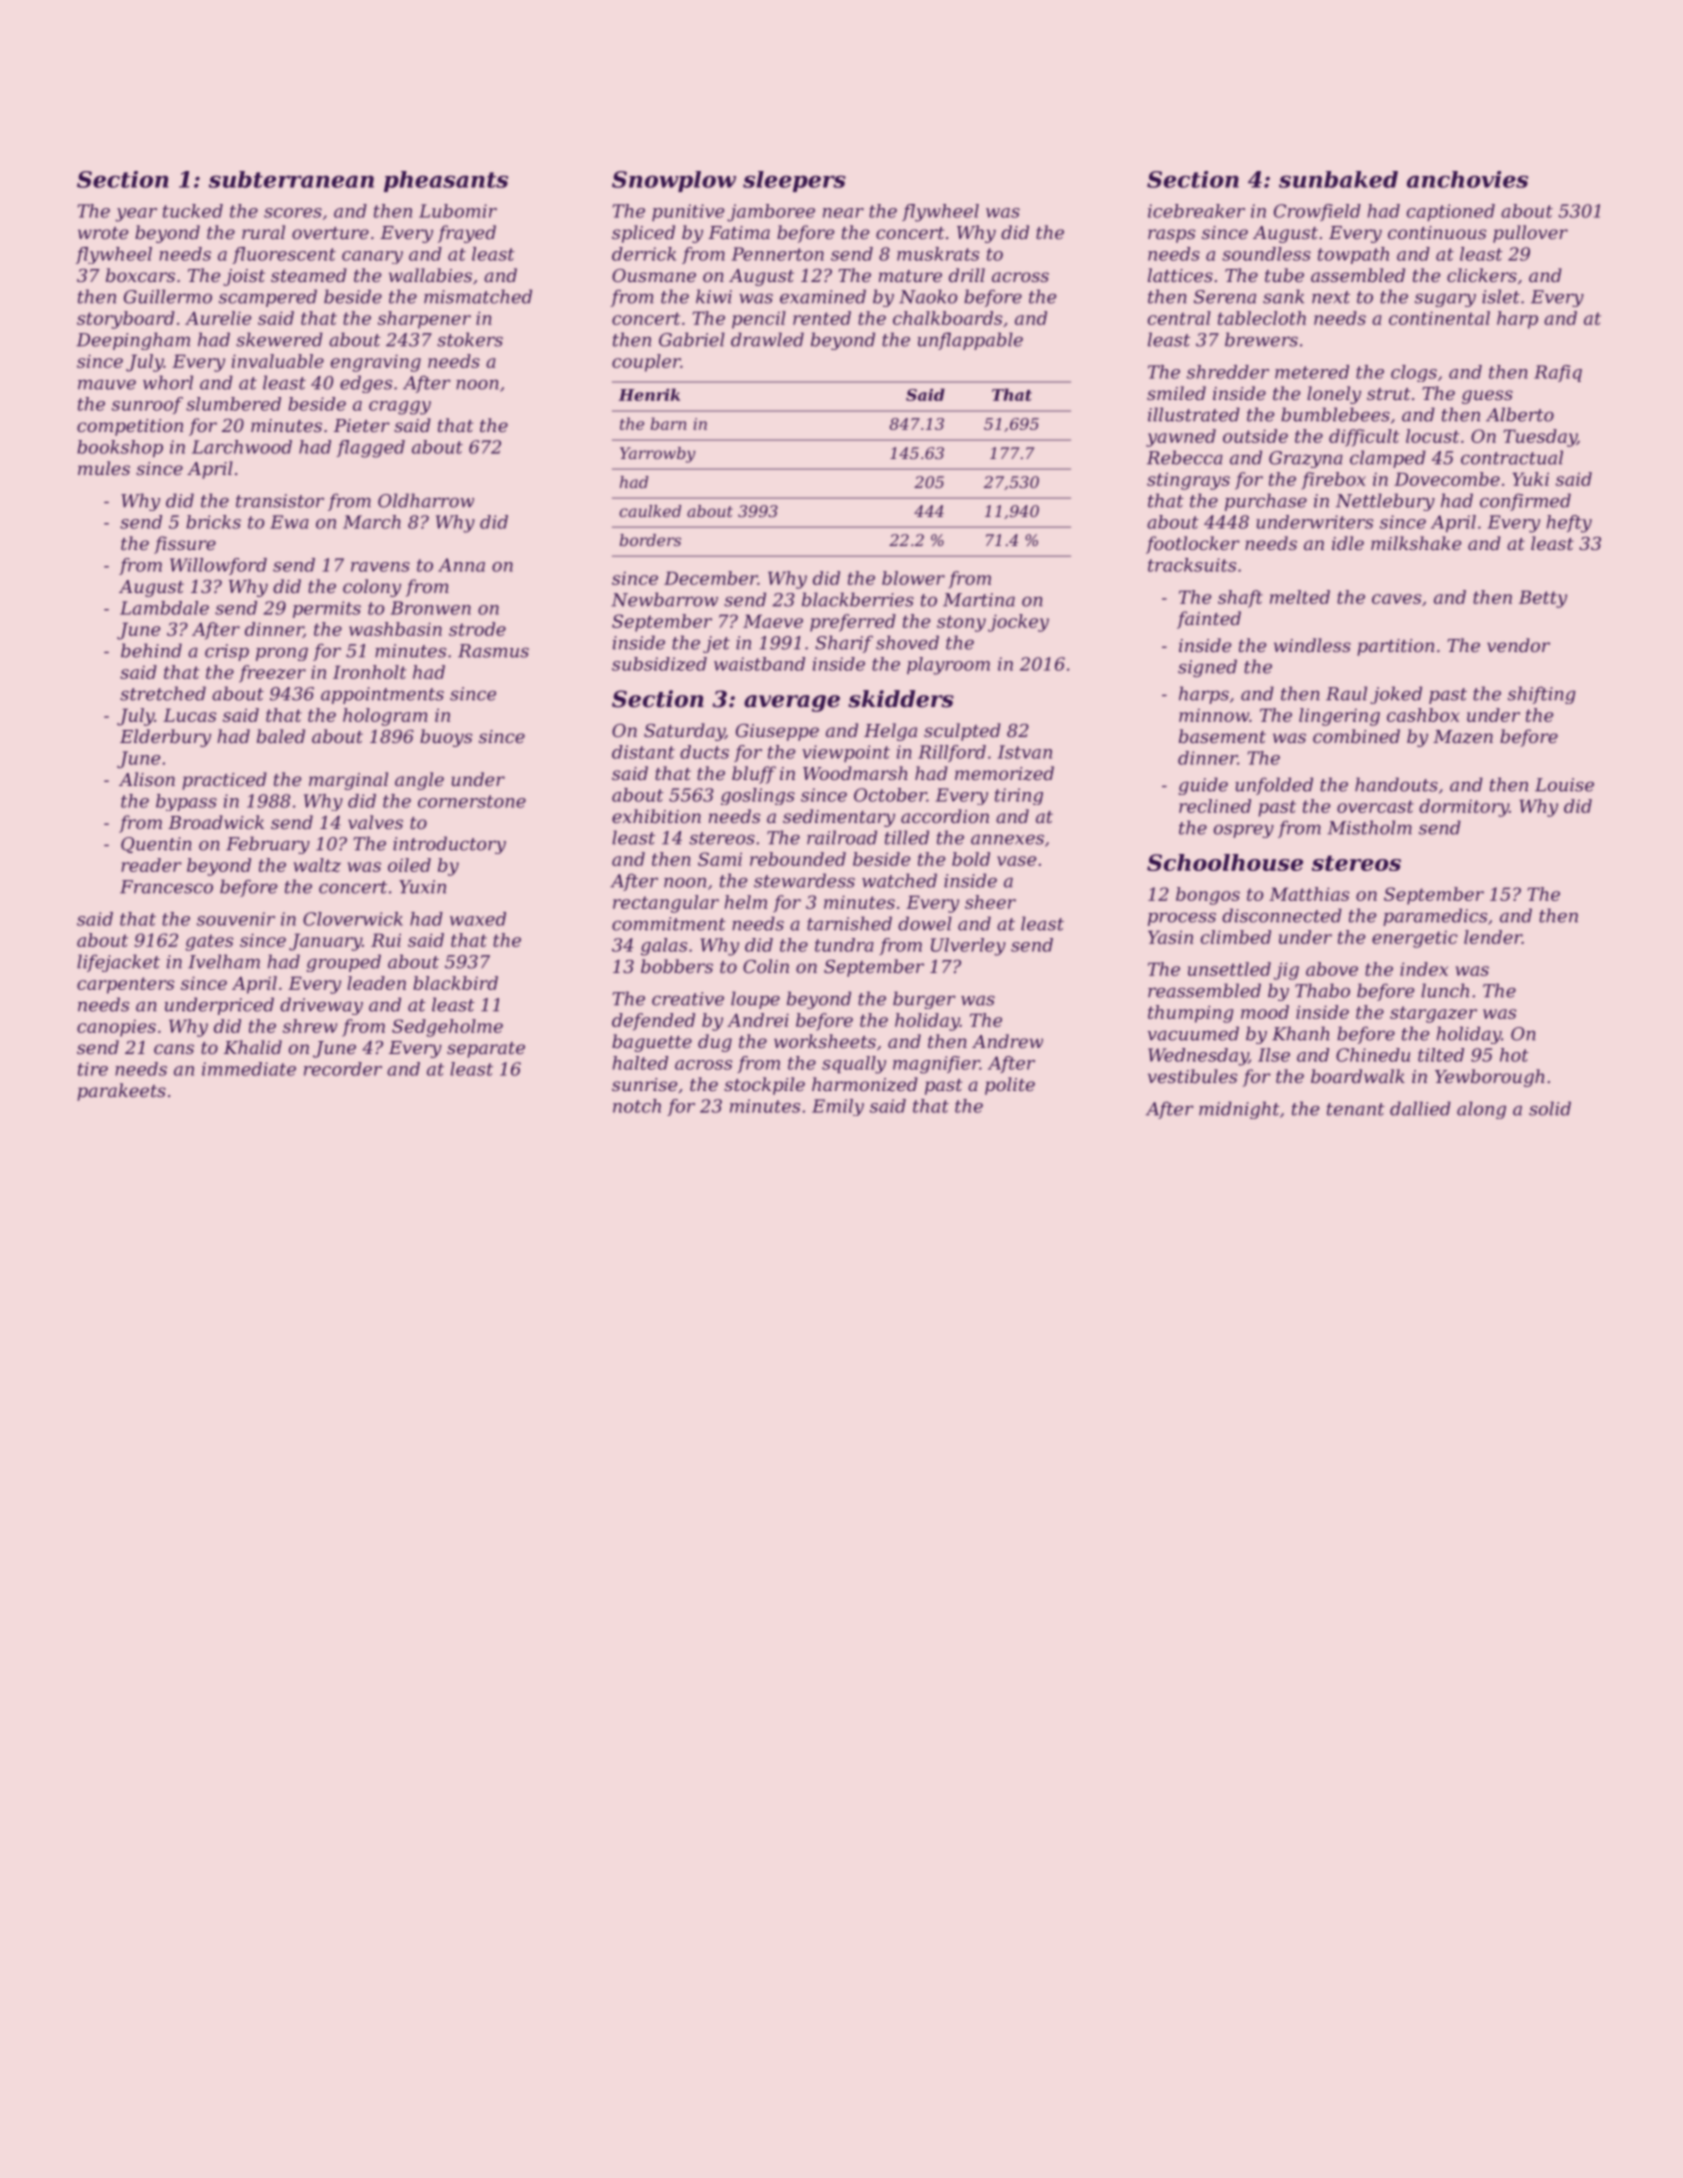  I want to click on blackbird, so click(455, 983).
